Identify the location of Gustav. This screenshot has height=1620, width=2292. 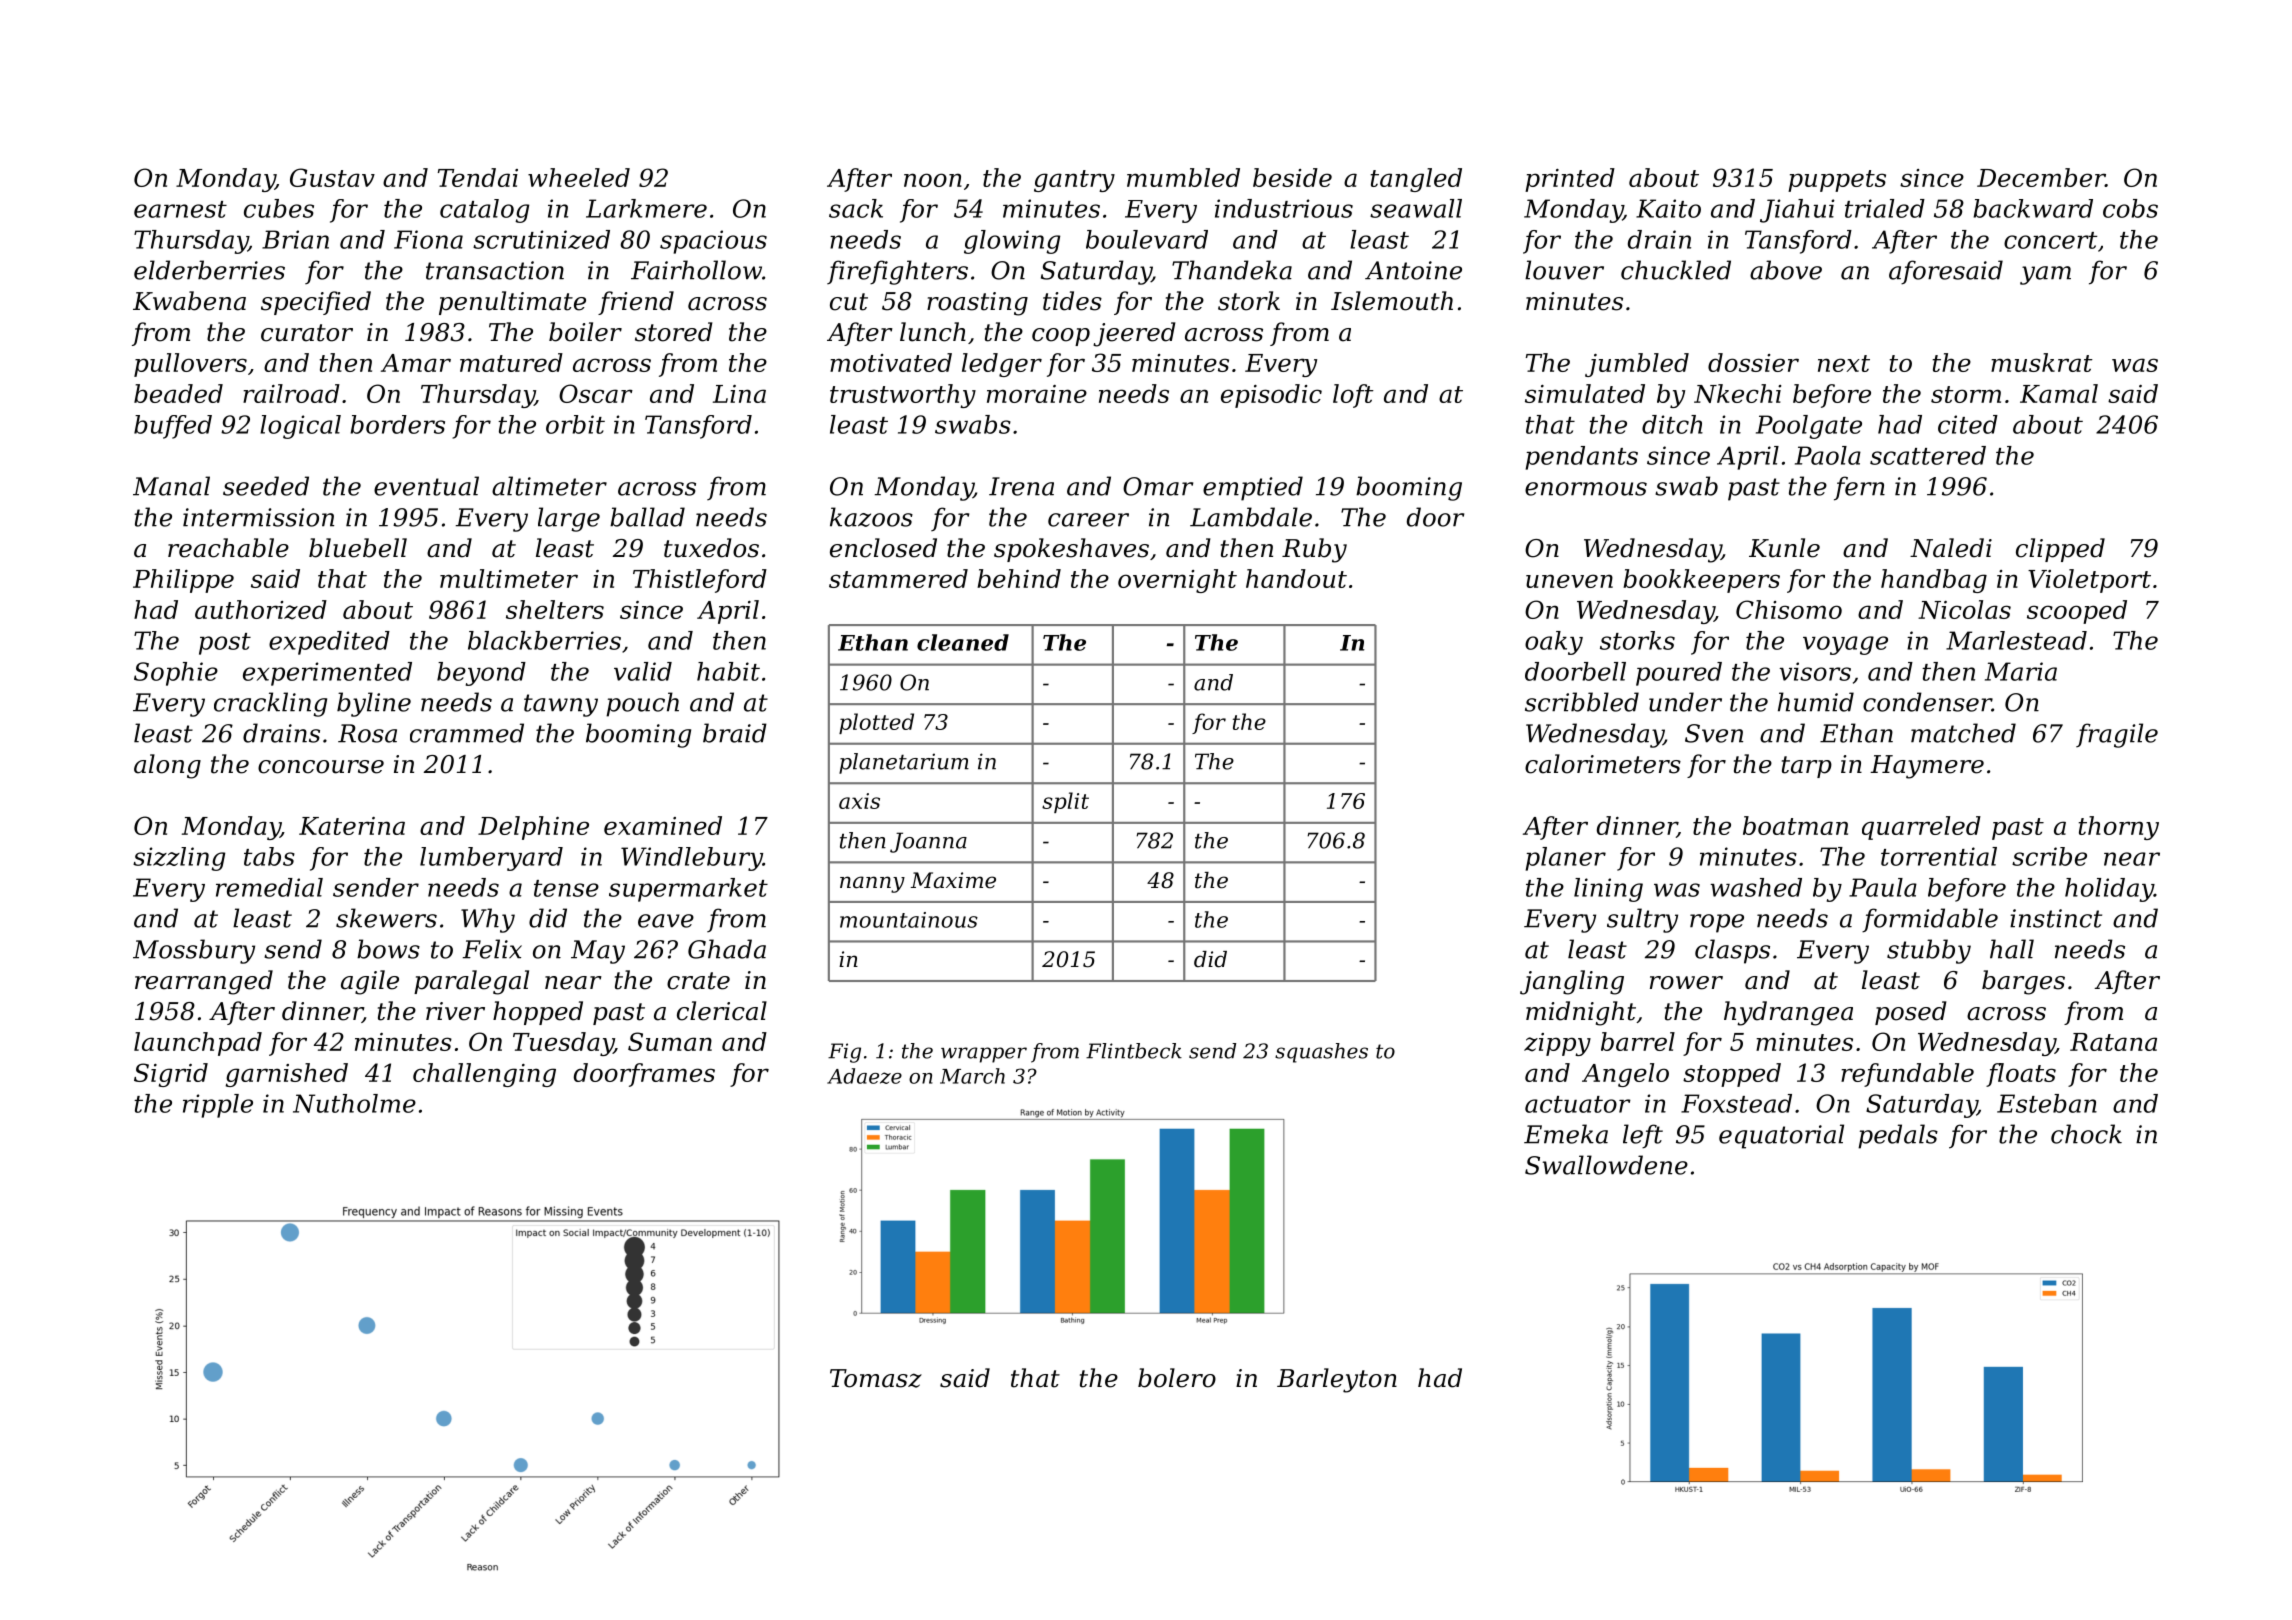
(332, 177).
